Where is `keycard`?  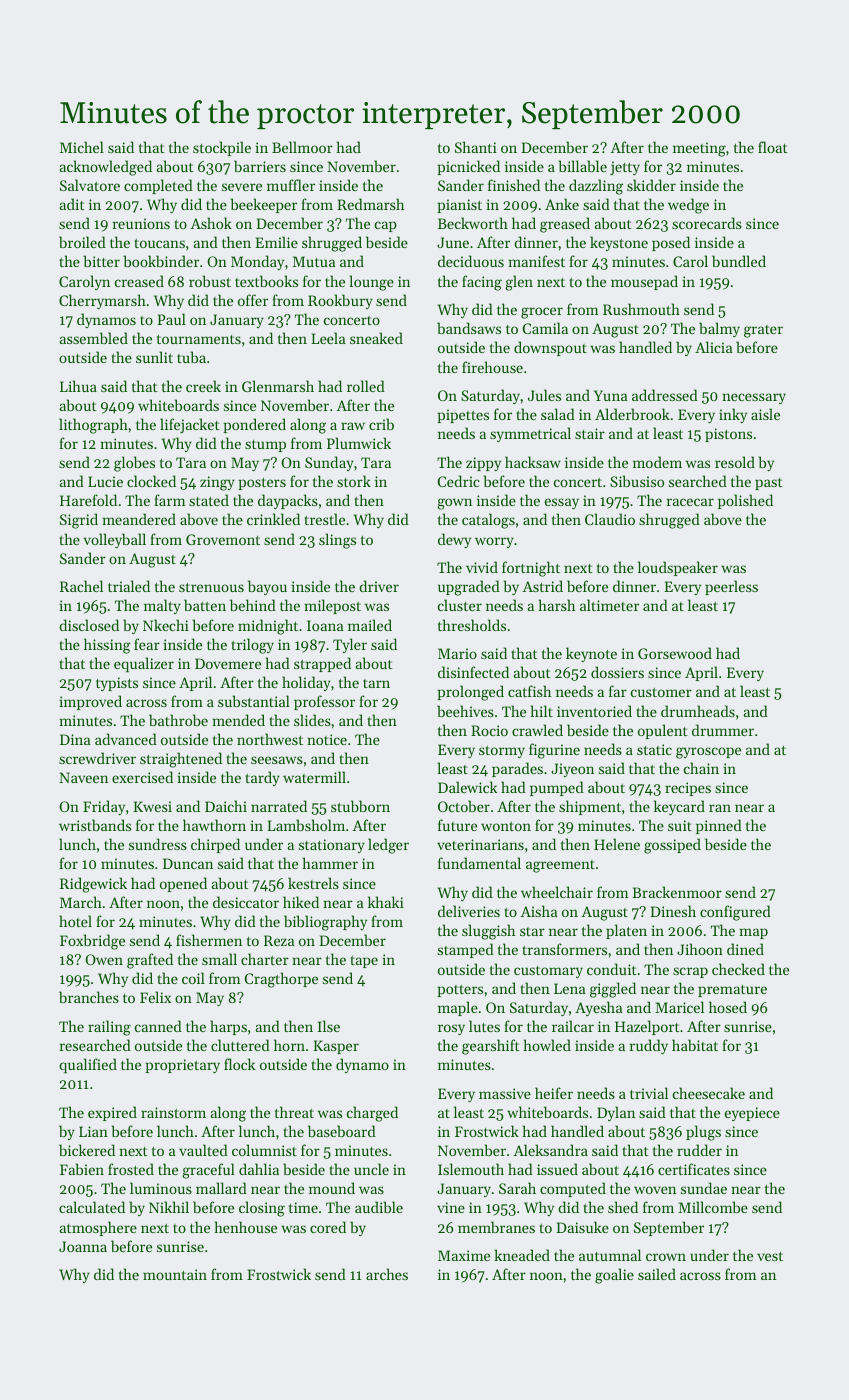 keycard is located at coordinates (679, 807).
